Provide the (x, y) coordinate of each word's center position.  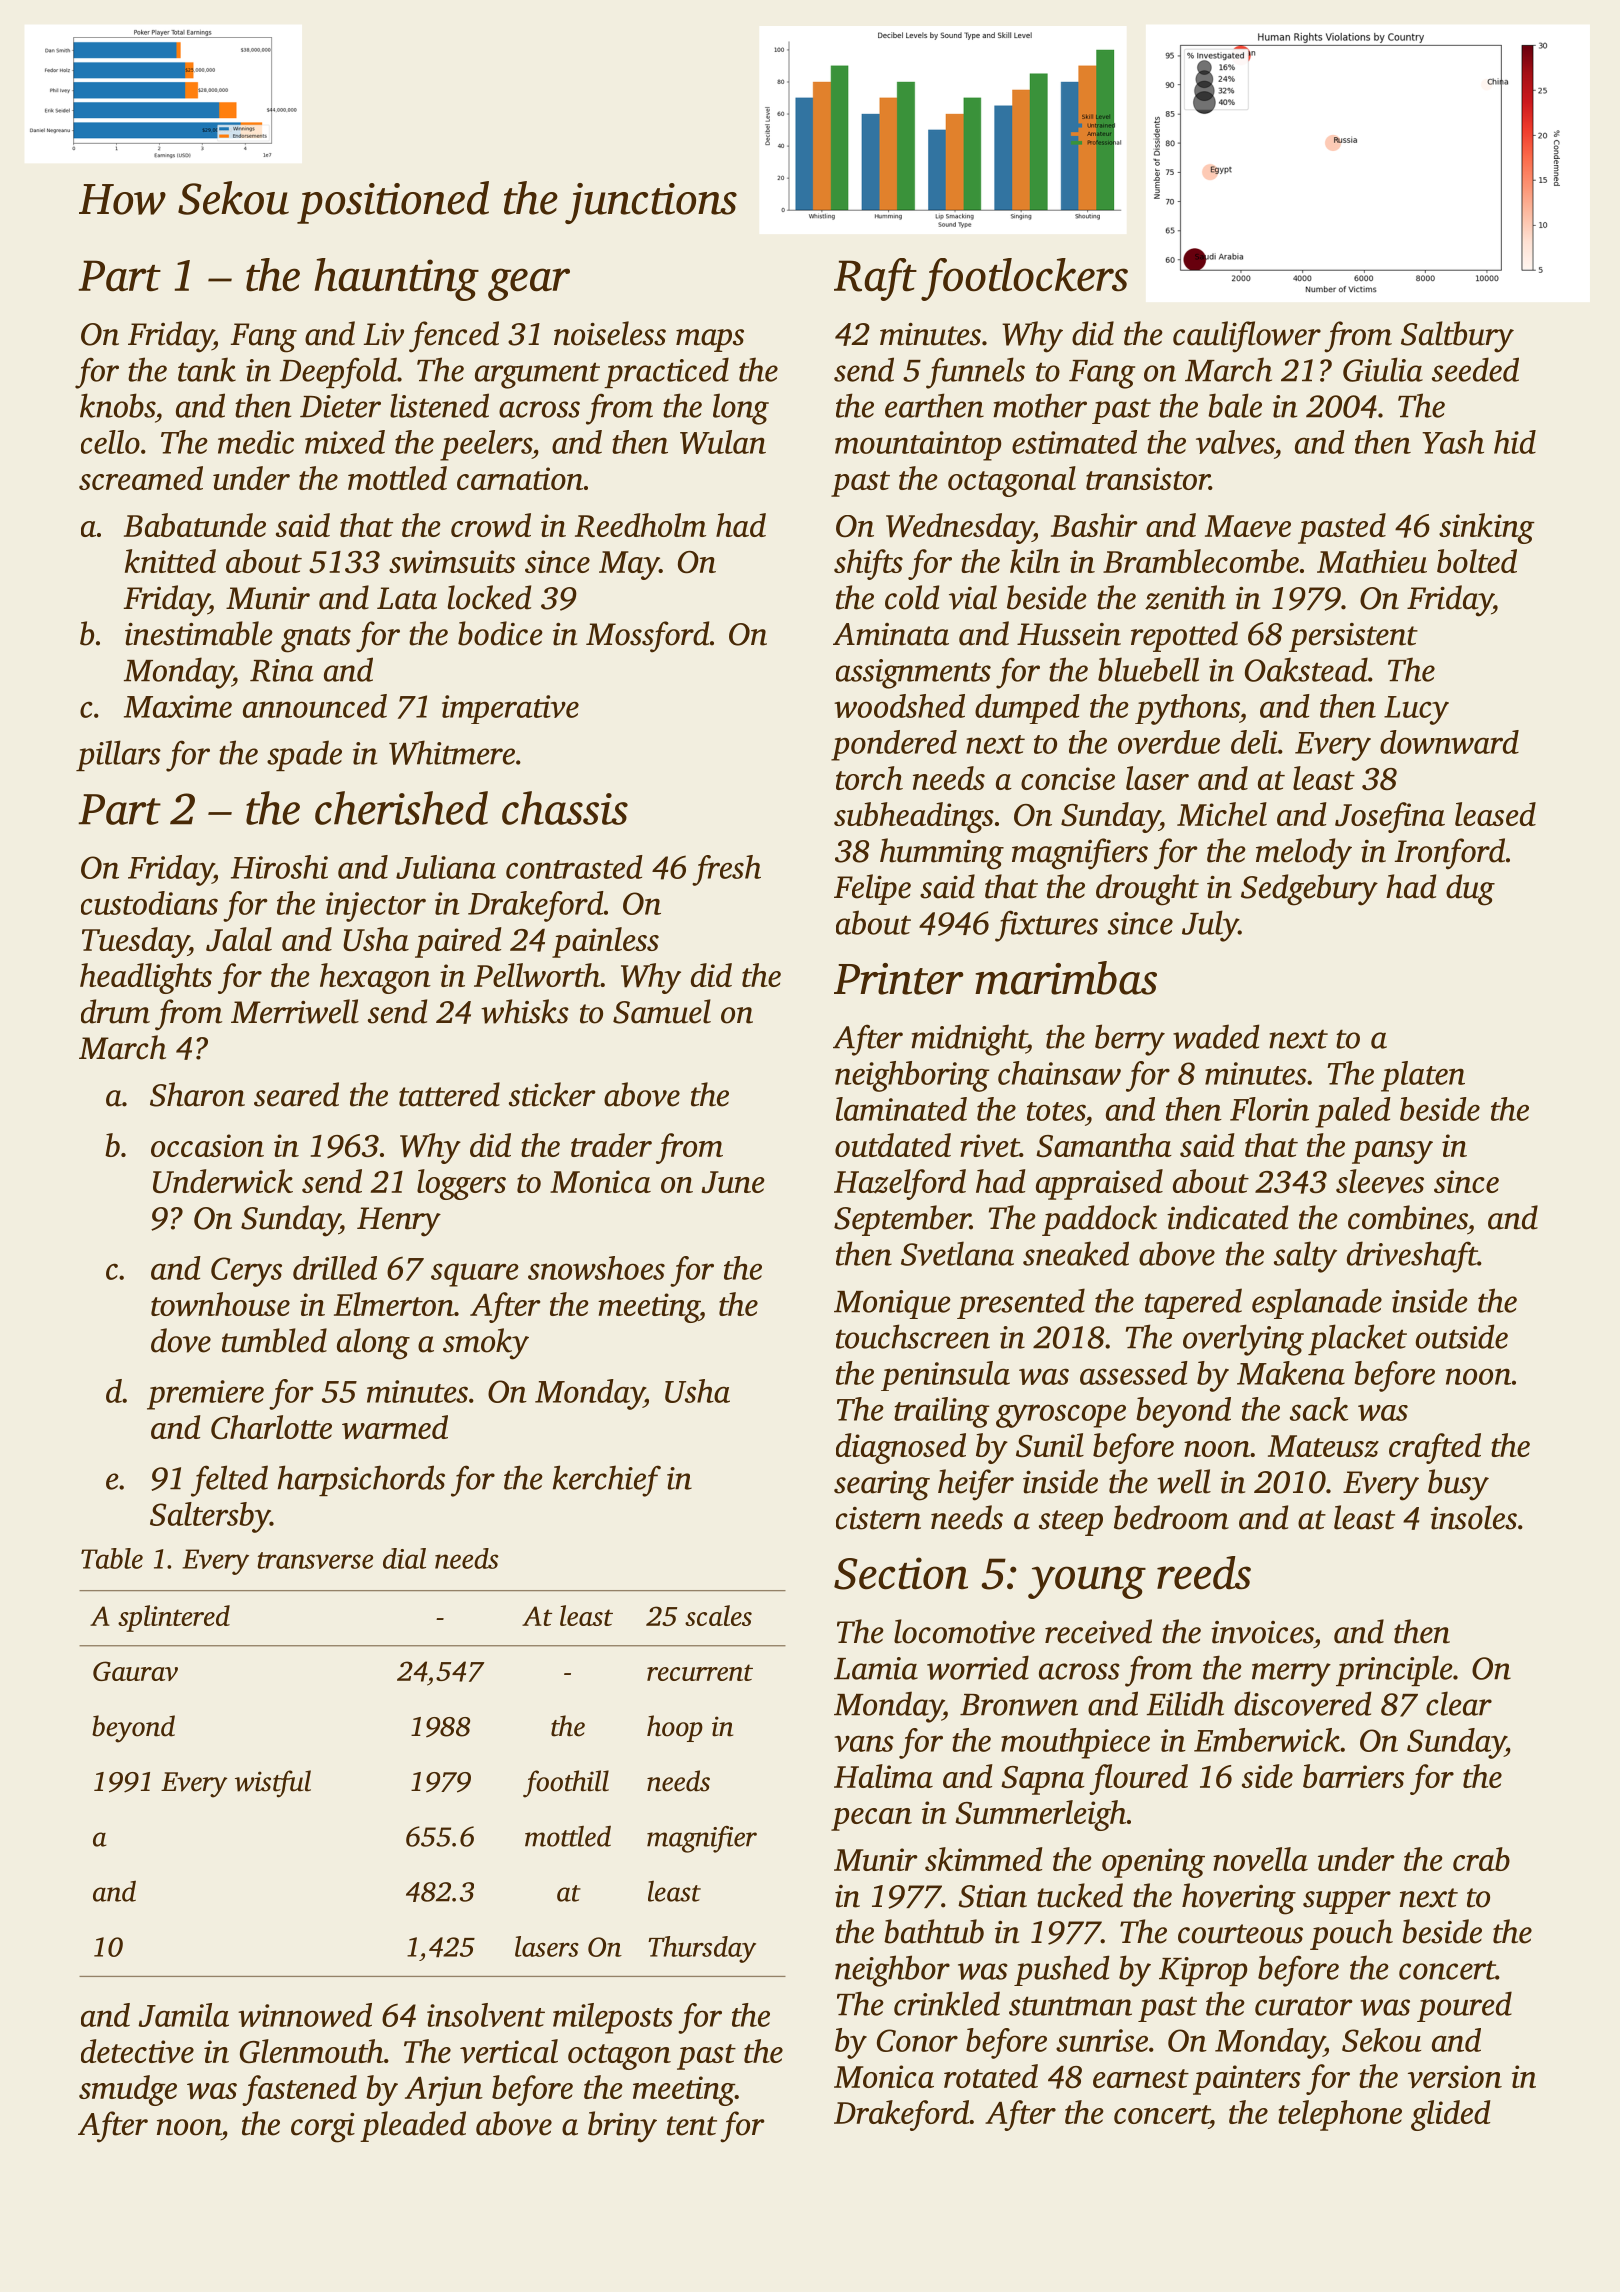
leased (1495, 814)
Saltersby (210, 1517)
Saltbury (1457, 337)
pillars (118, 755)
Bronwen (1019, 1705)
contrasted (574, 867)
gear (529, 284)
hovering (1239, 1899)
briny (622, 2127)
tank (207, 369)
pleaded (413, 2126)
